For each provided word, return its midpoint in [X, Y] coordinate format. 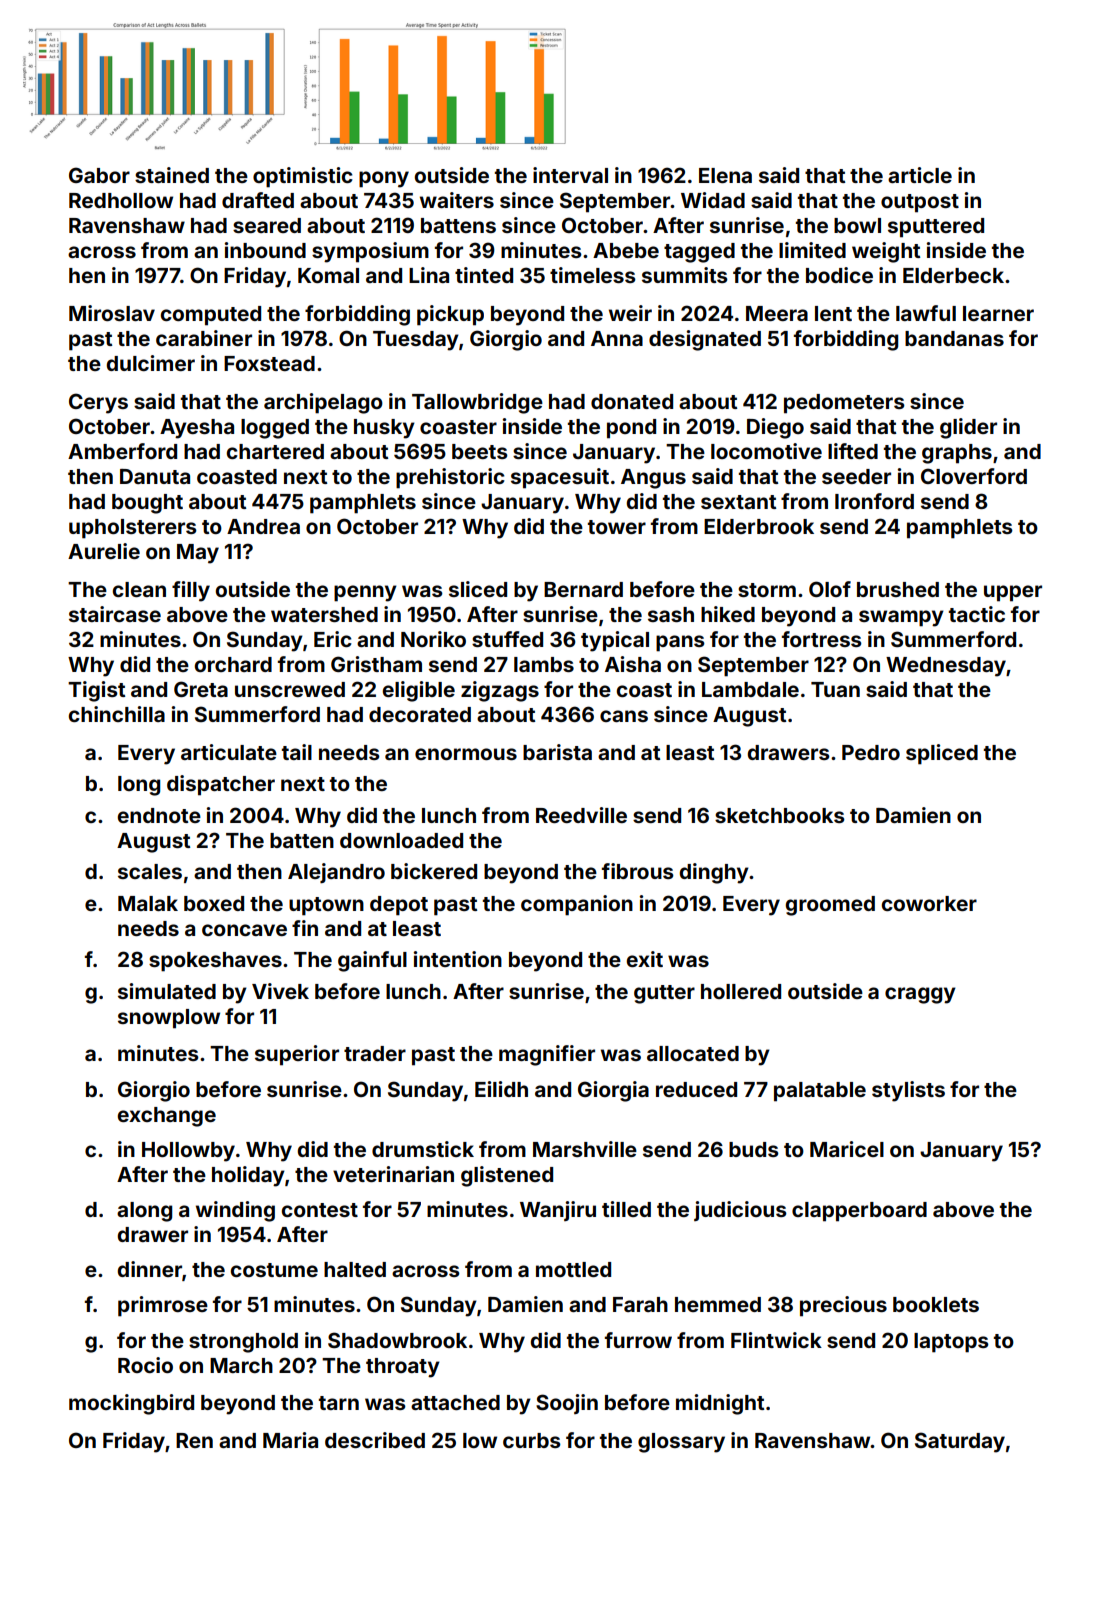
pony [384, 179]
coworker [929, 903]
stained [172, 175]
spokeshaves [215, 962]
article [920, 175]
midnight [720, 1404]
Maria [290, 1440]
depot [399, 906]
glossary [681, 1443]
